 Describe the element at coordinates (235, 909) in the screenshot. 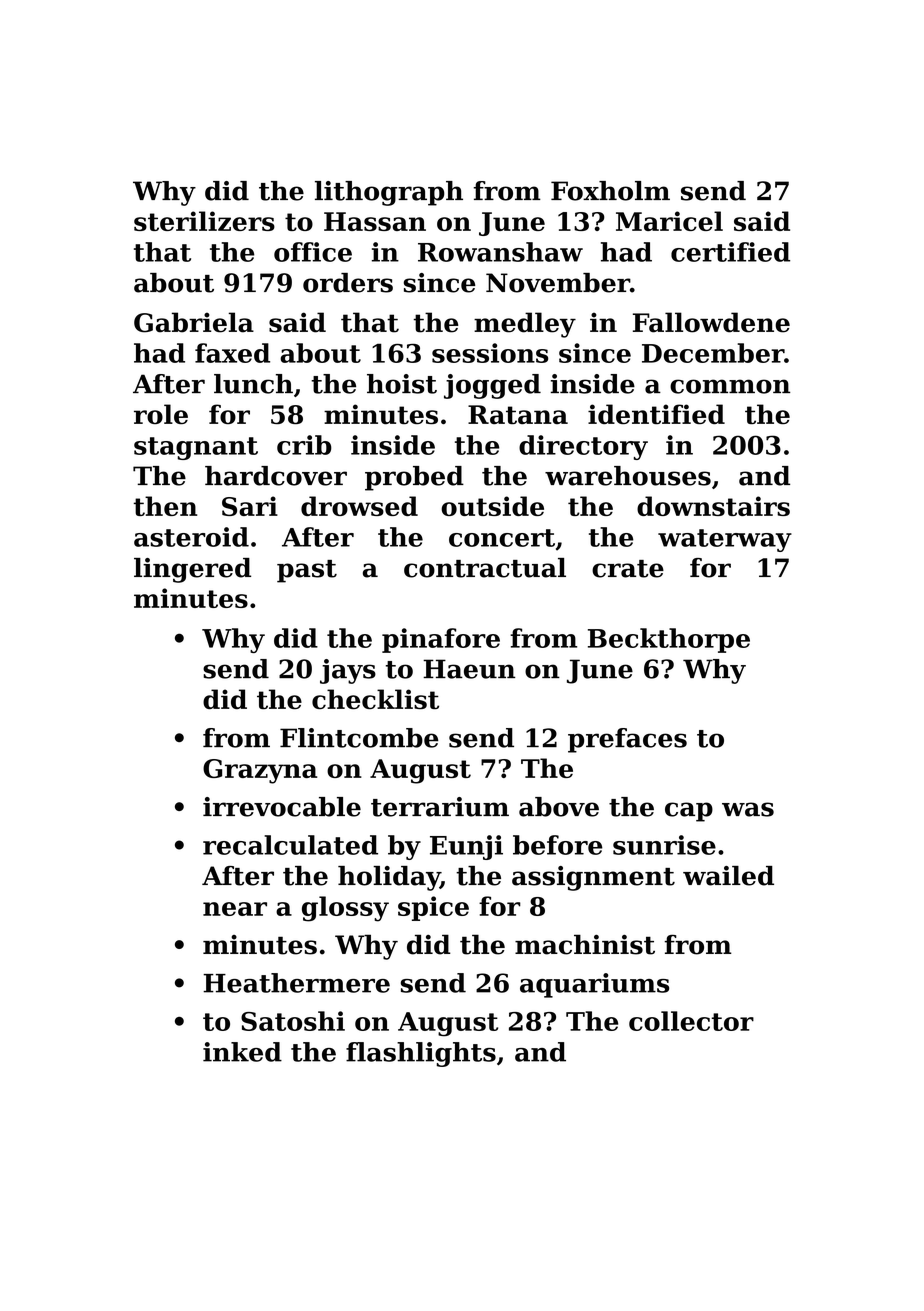

I see `near` at that location.
